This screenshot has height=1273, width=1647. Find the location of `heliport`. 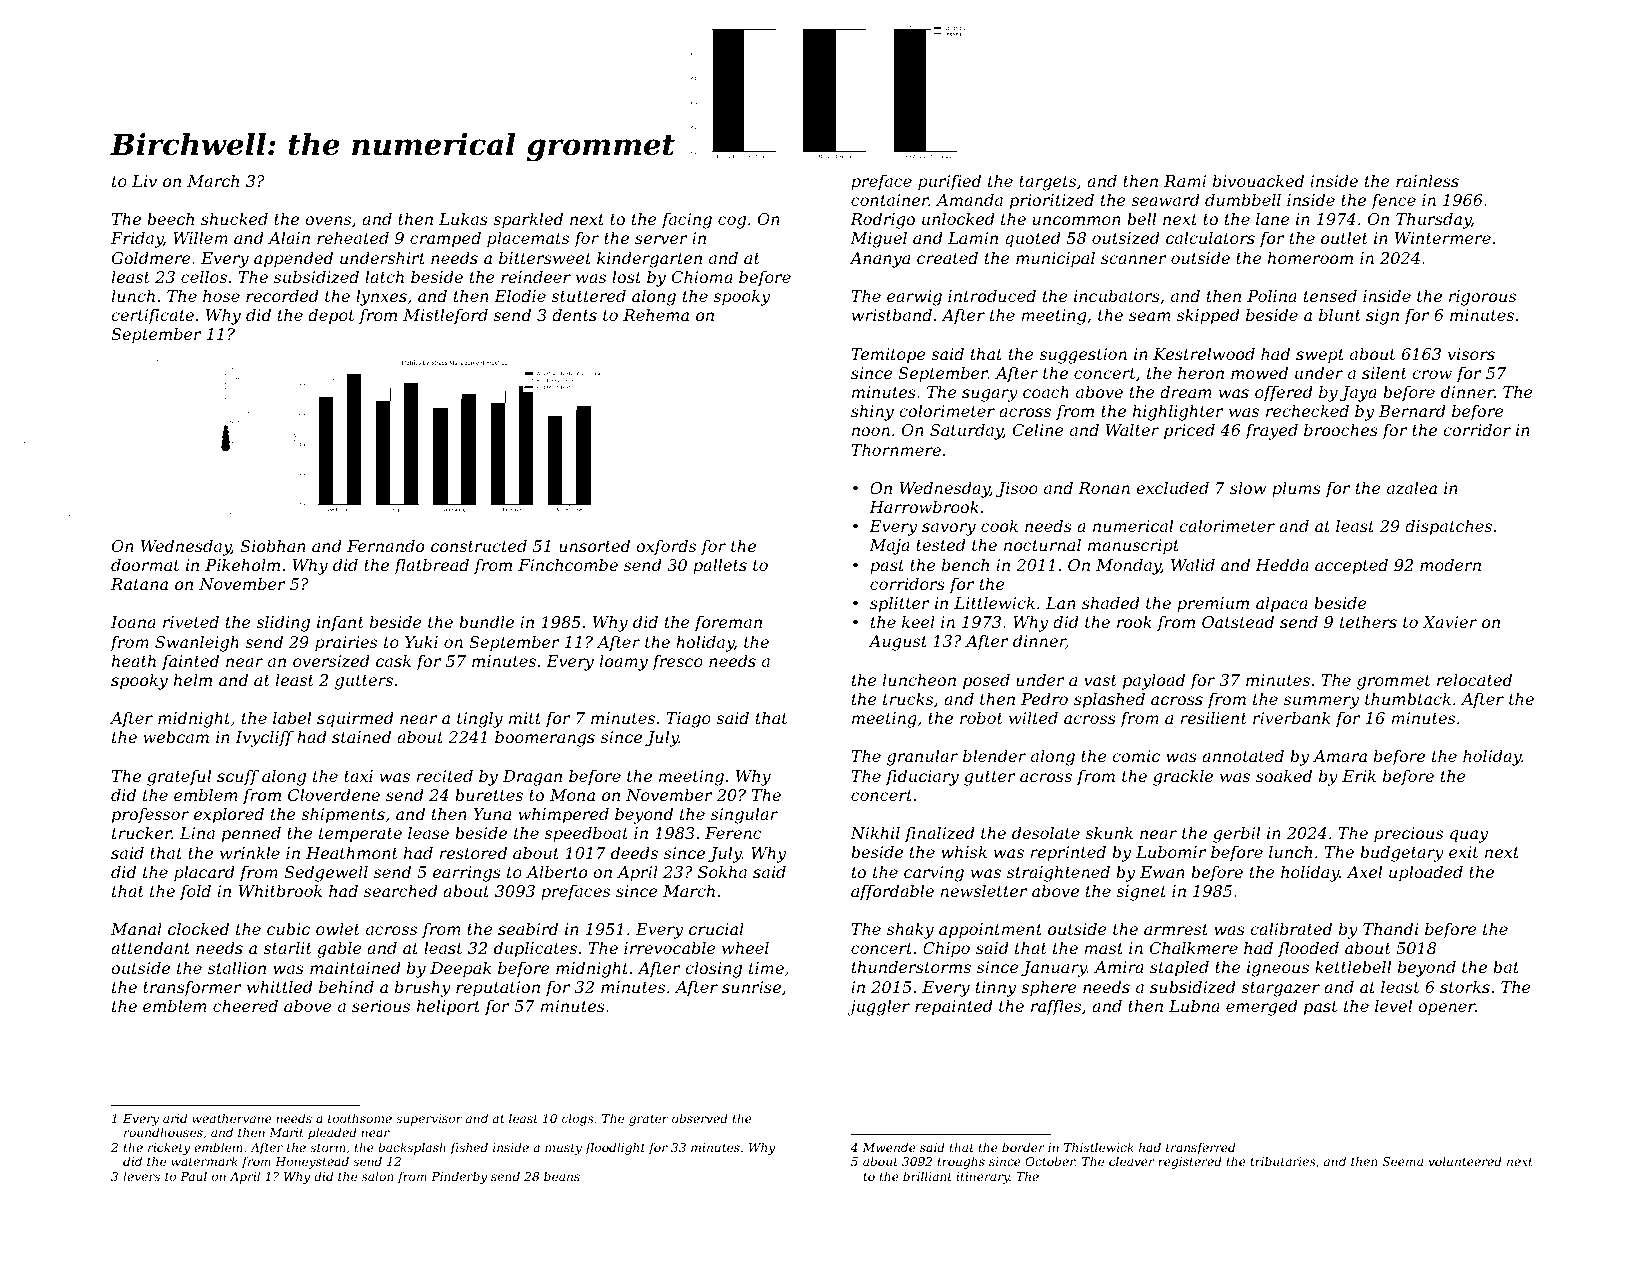

heliport is located at coordinates (448, 1007).
